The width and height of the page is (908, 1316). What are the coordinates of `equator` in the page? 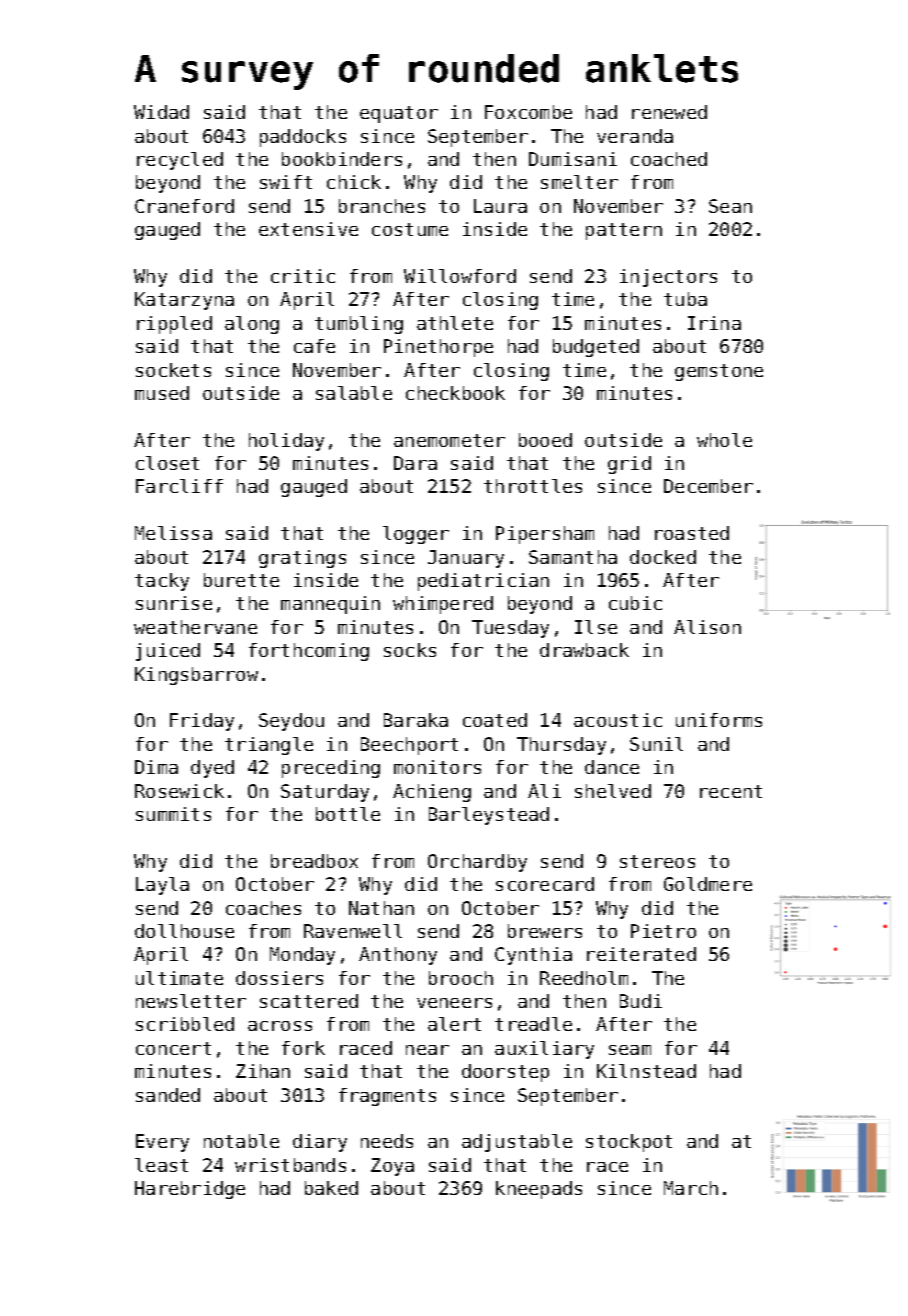 It's located at (399, 114).
